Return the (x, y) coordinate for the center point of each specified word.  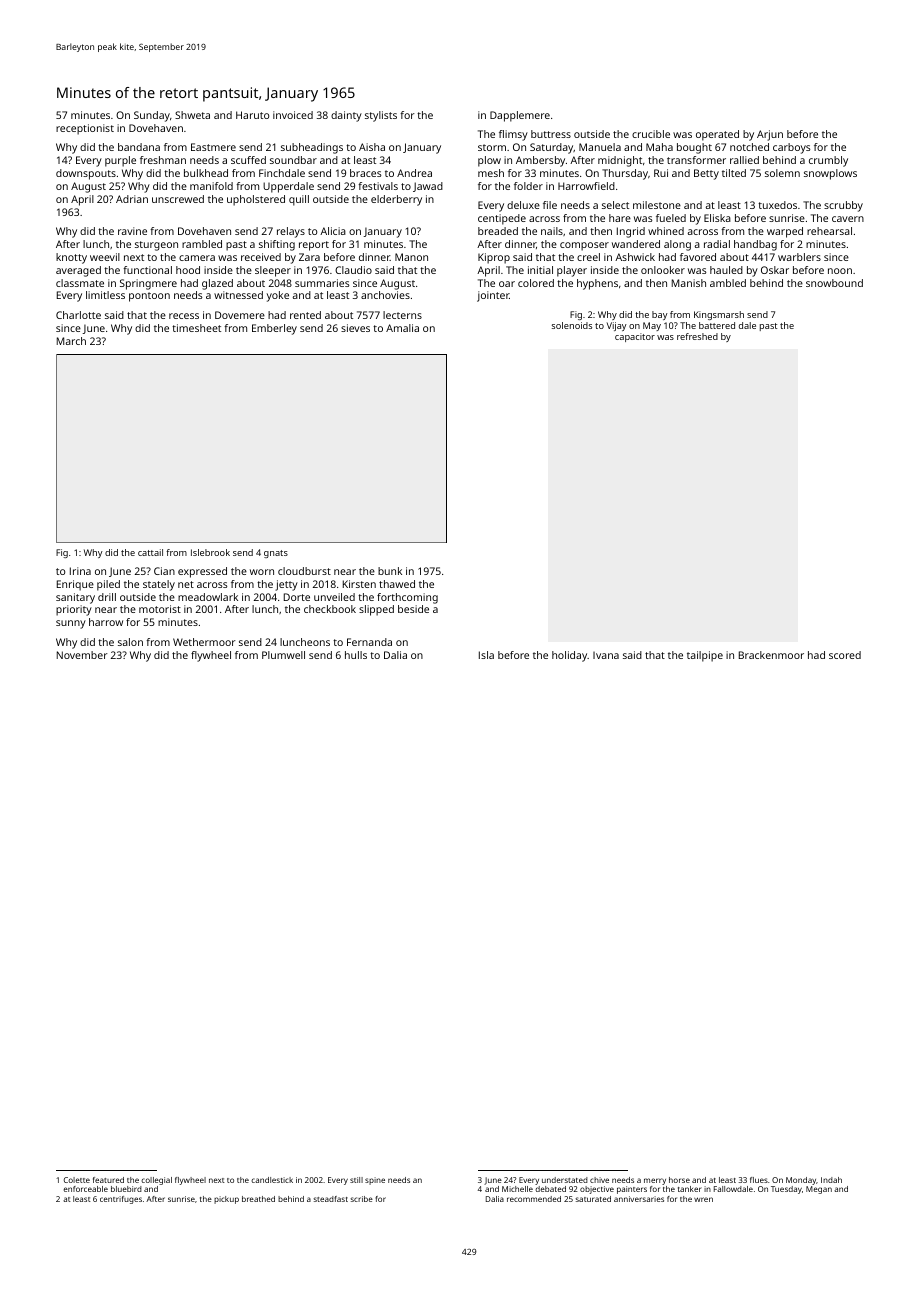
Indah (831, 1180)
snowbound (834, 283)
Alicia (333, 231)
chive (599, 1180)
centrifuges (121, 1200)
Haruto (252, 115)
